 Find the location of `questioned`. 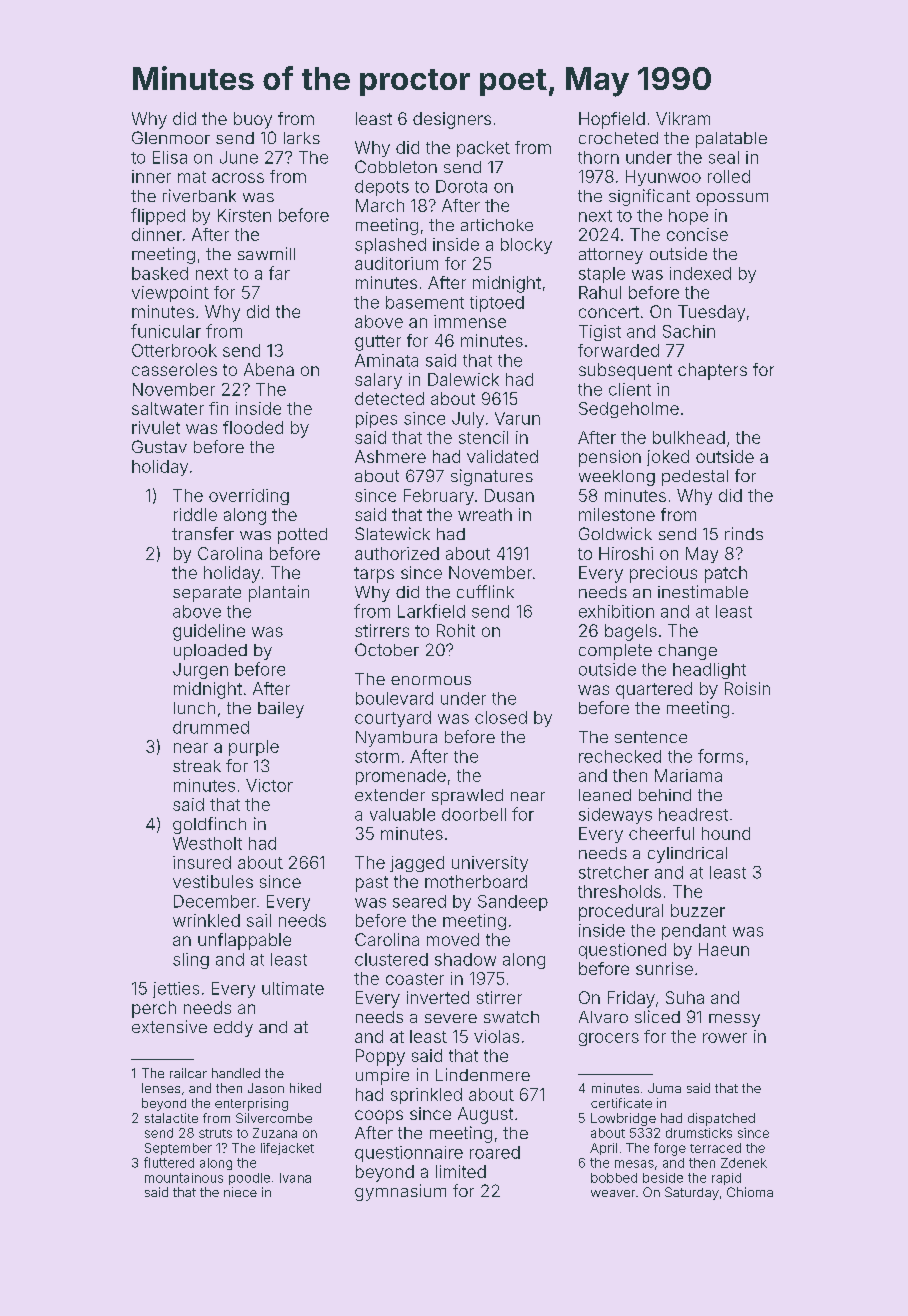

questioned is located at coordinates (622, 951).
